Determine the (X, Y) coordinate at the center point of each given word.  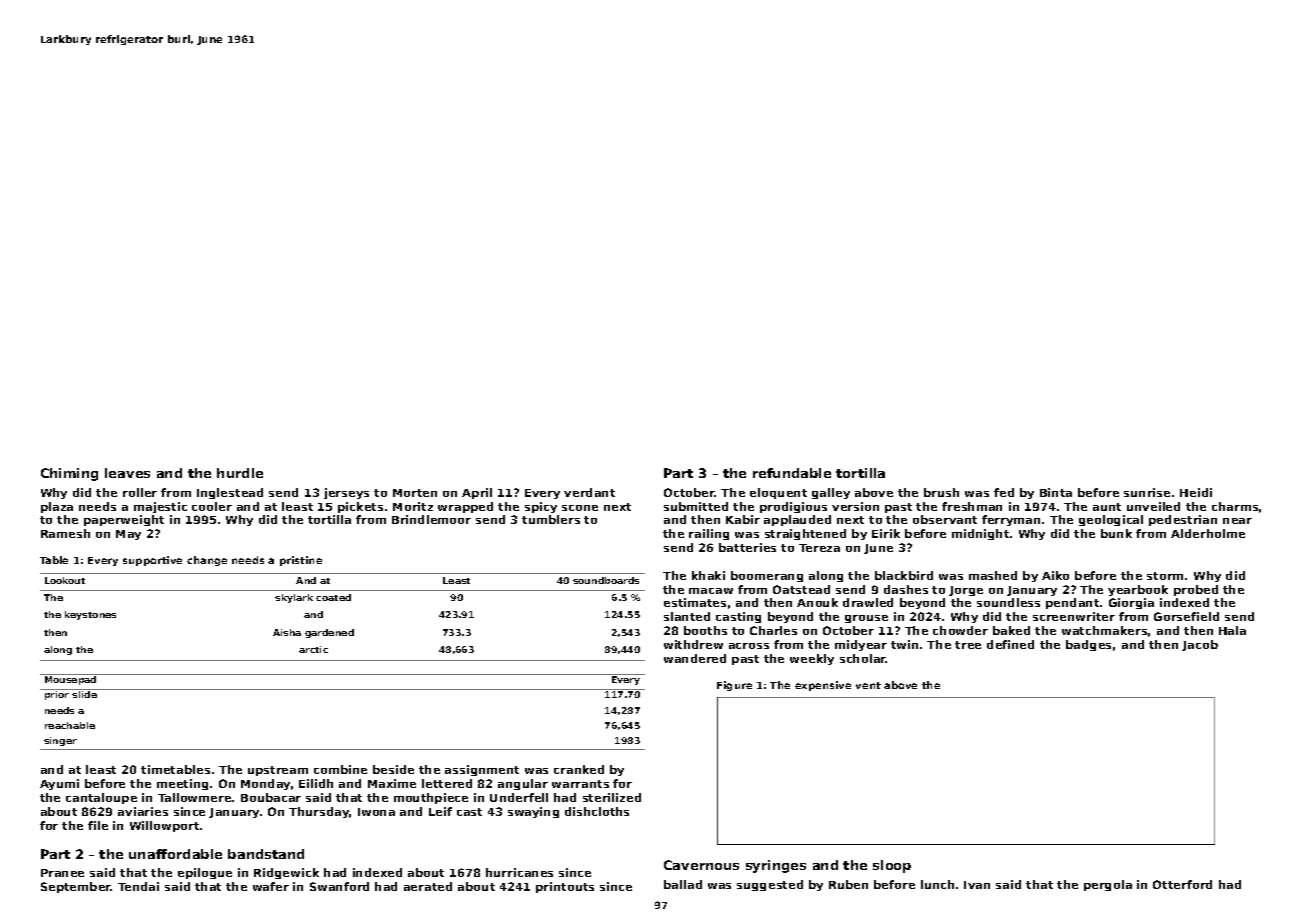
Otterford (1182, 884)
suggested (770, 885)
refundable (792, 473)
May (128, 535)
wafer (271, 886)
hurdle (240, 473)
